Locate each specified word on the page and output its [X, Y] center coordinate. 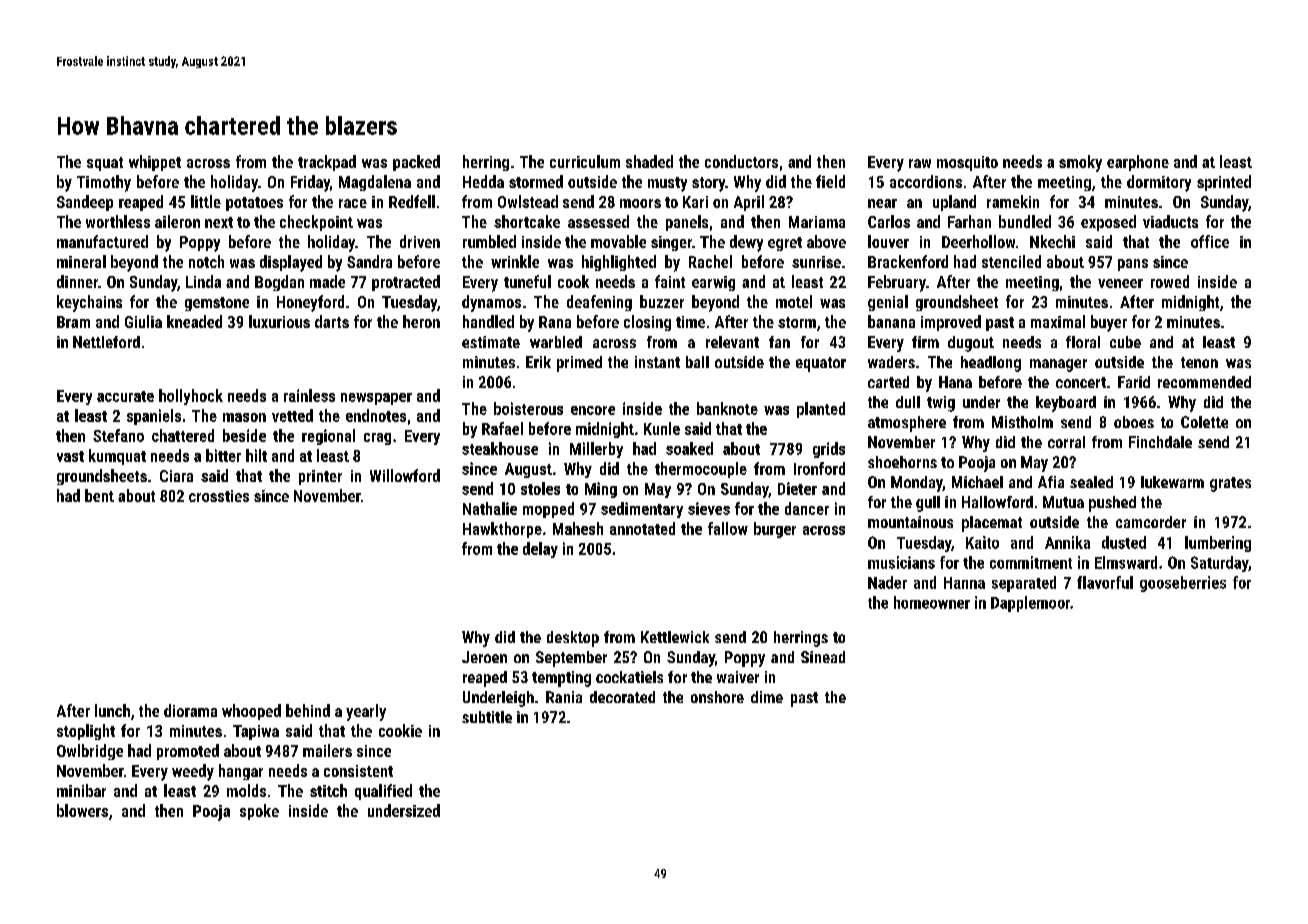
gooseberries [1183, 584]
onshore [717, 697]
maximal [1058, 321]
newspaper [376, 399]
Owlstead [528, 201]
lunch [112, 710]
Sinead [823, 657]
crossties [219, 496]
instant [657, 362]
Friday [310, 183]
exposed [1108, 223]
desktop [573, 639]
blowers [82, 810]
